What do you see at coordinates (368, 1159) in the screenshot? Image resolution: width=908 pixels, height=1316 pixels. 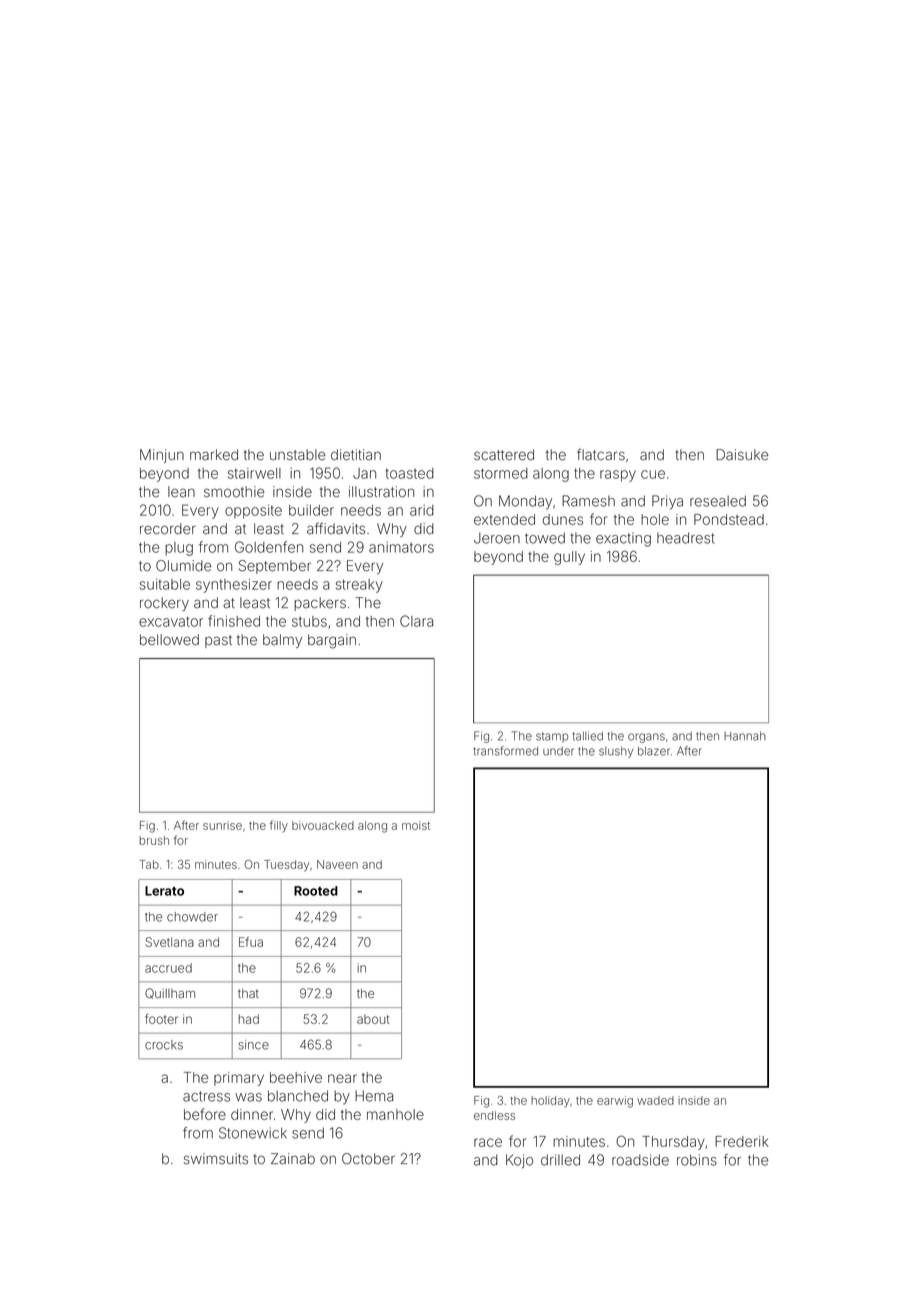 I see `October` at bounding box center [368, 1159].
